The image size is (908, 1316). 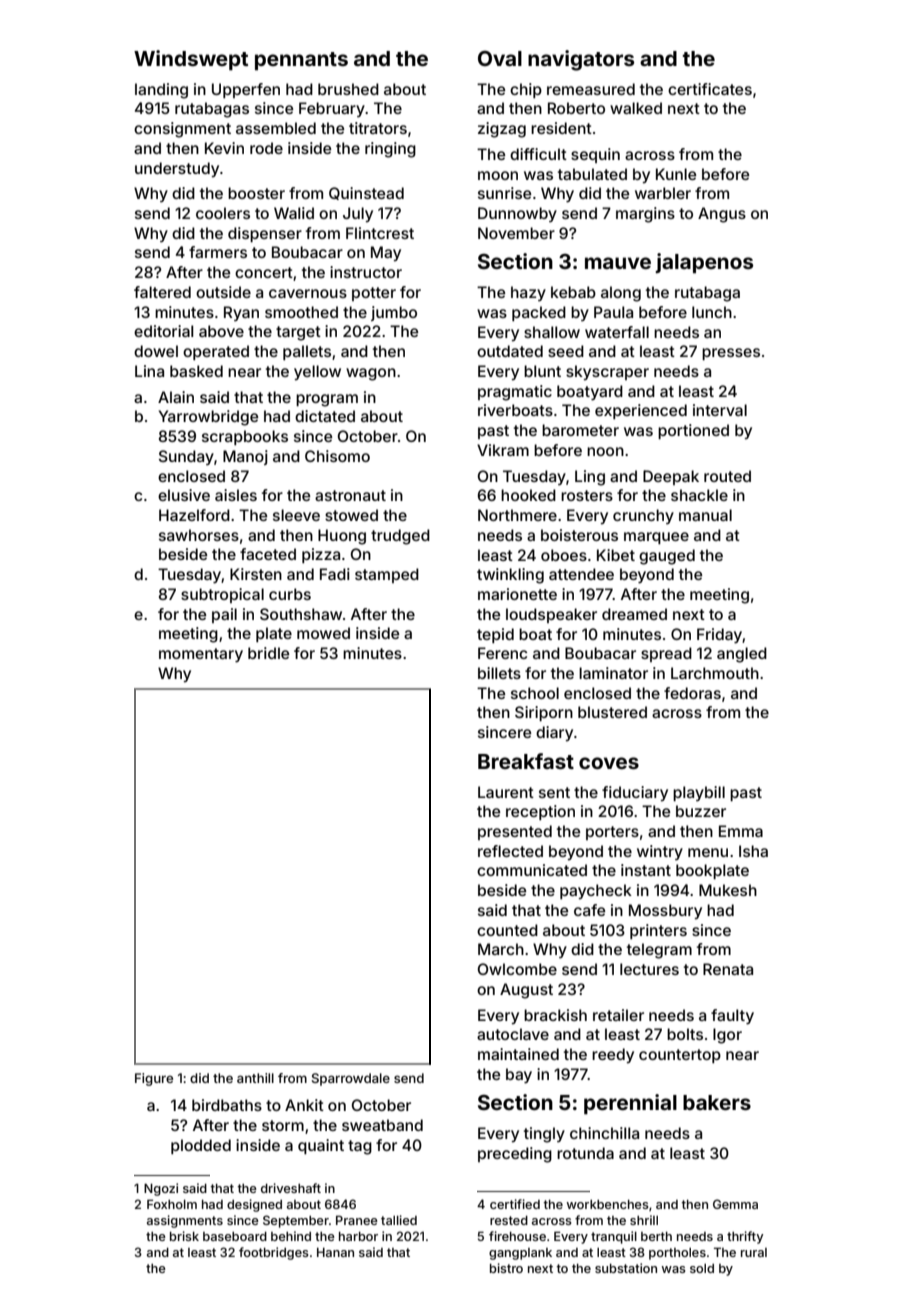 What do you see at coordinates (301, 61) in the screenshot?
I see `pennants` at bounding box center [301, 61].
